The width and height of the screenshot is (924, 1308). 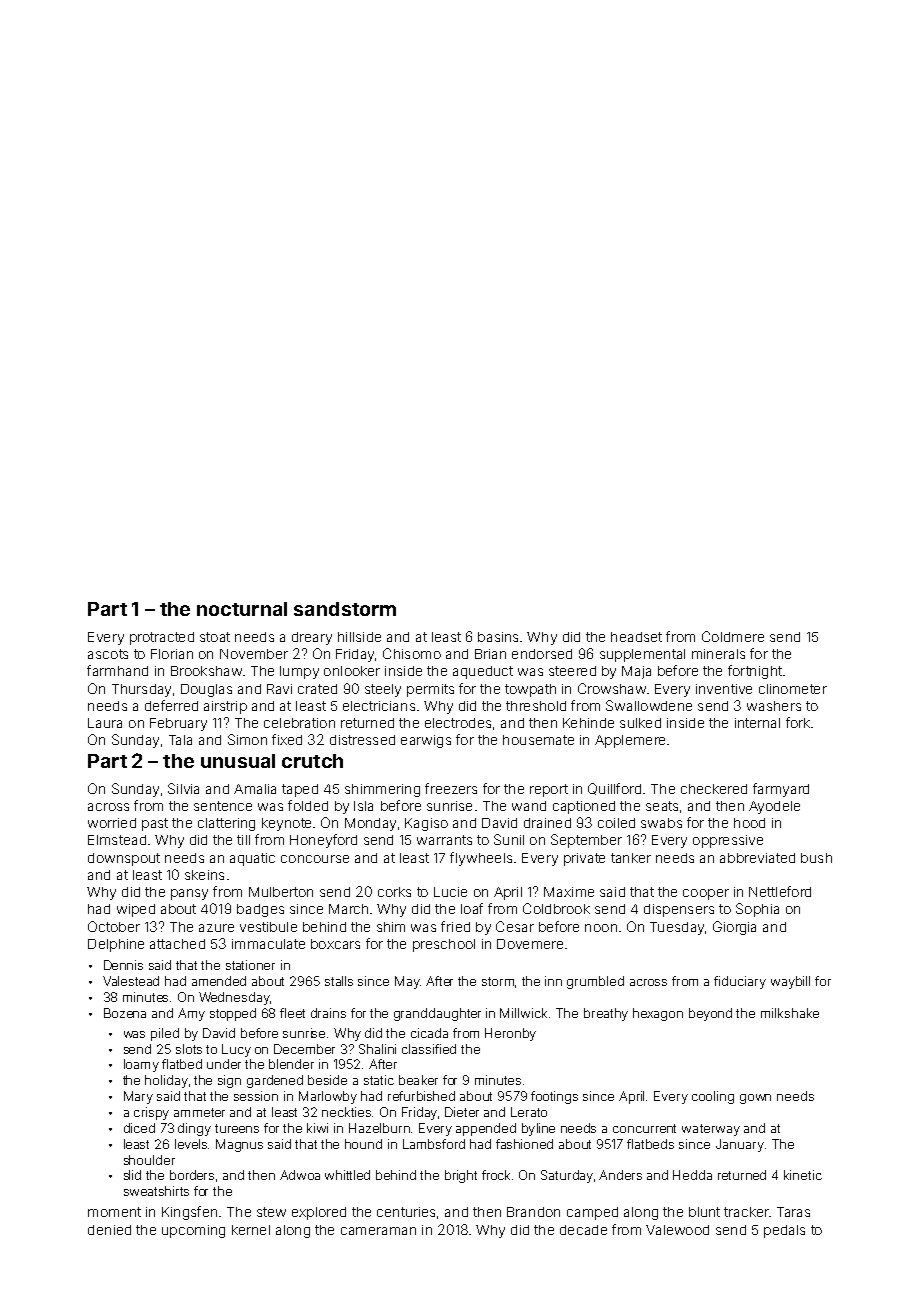 I want to click on Millwick, so click(x=523, y=1013).
